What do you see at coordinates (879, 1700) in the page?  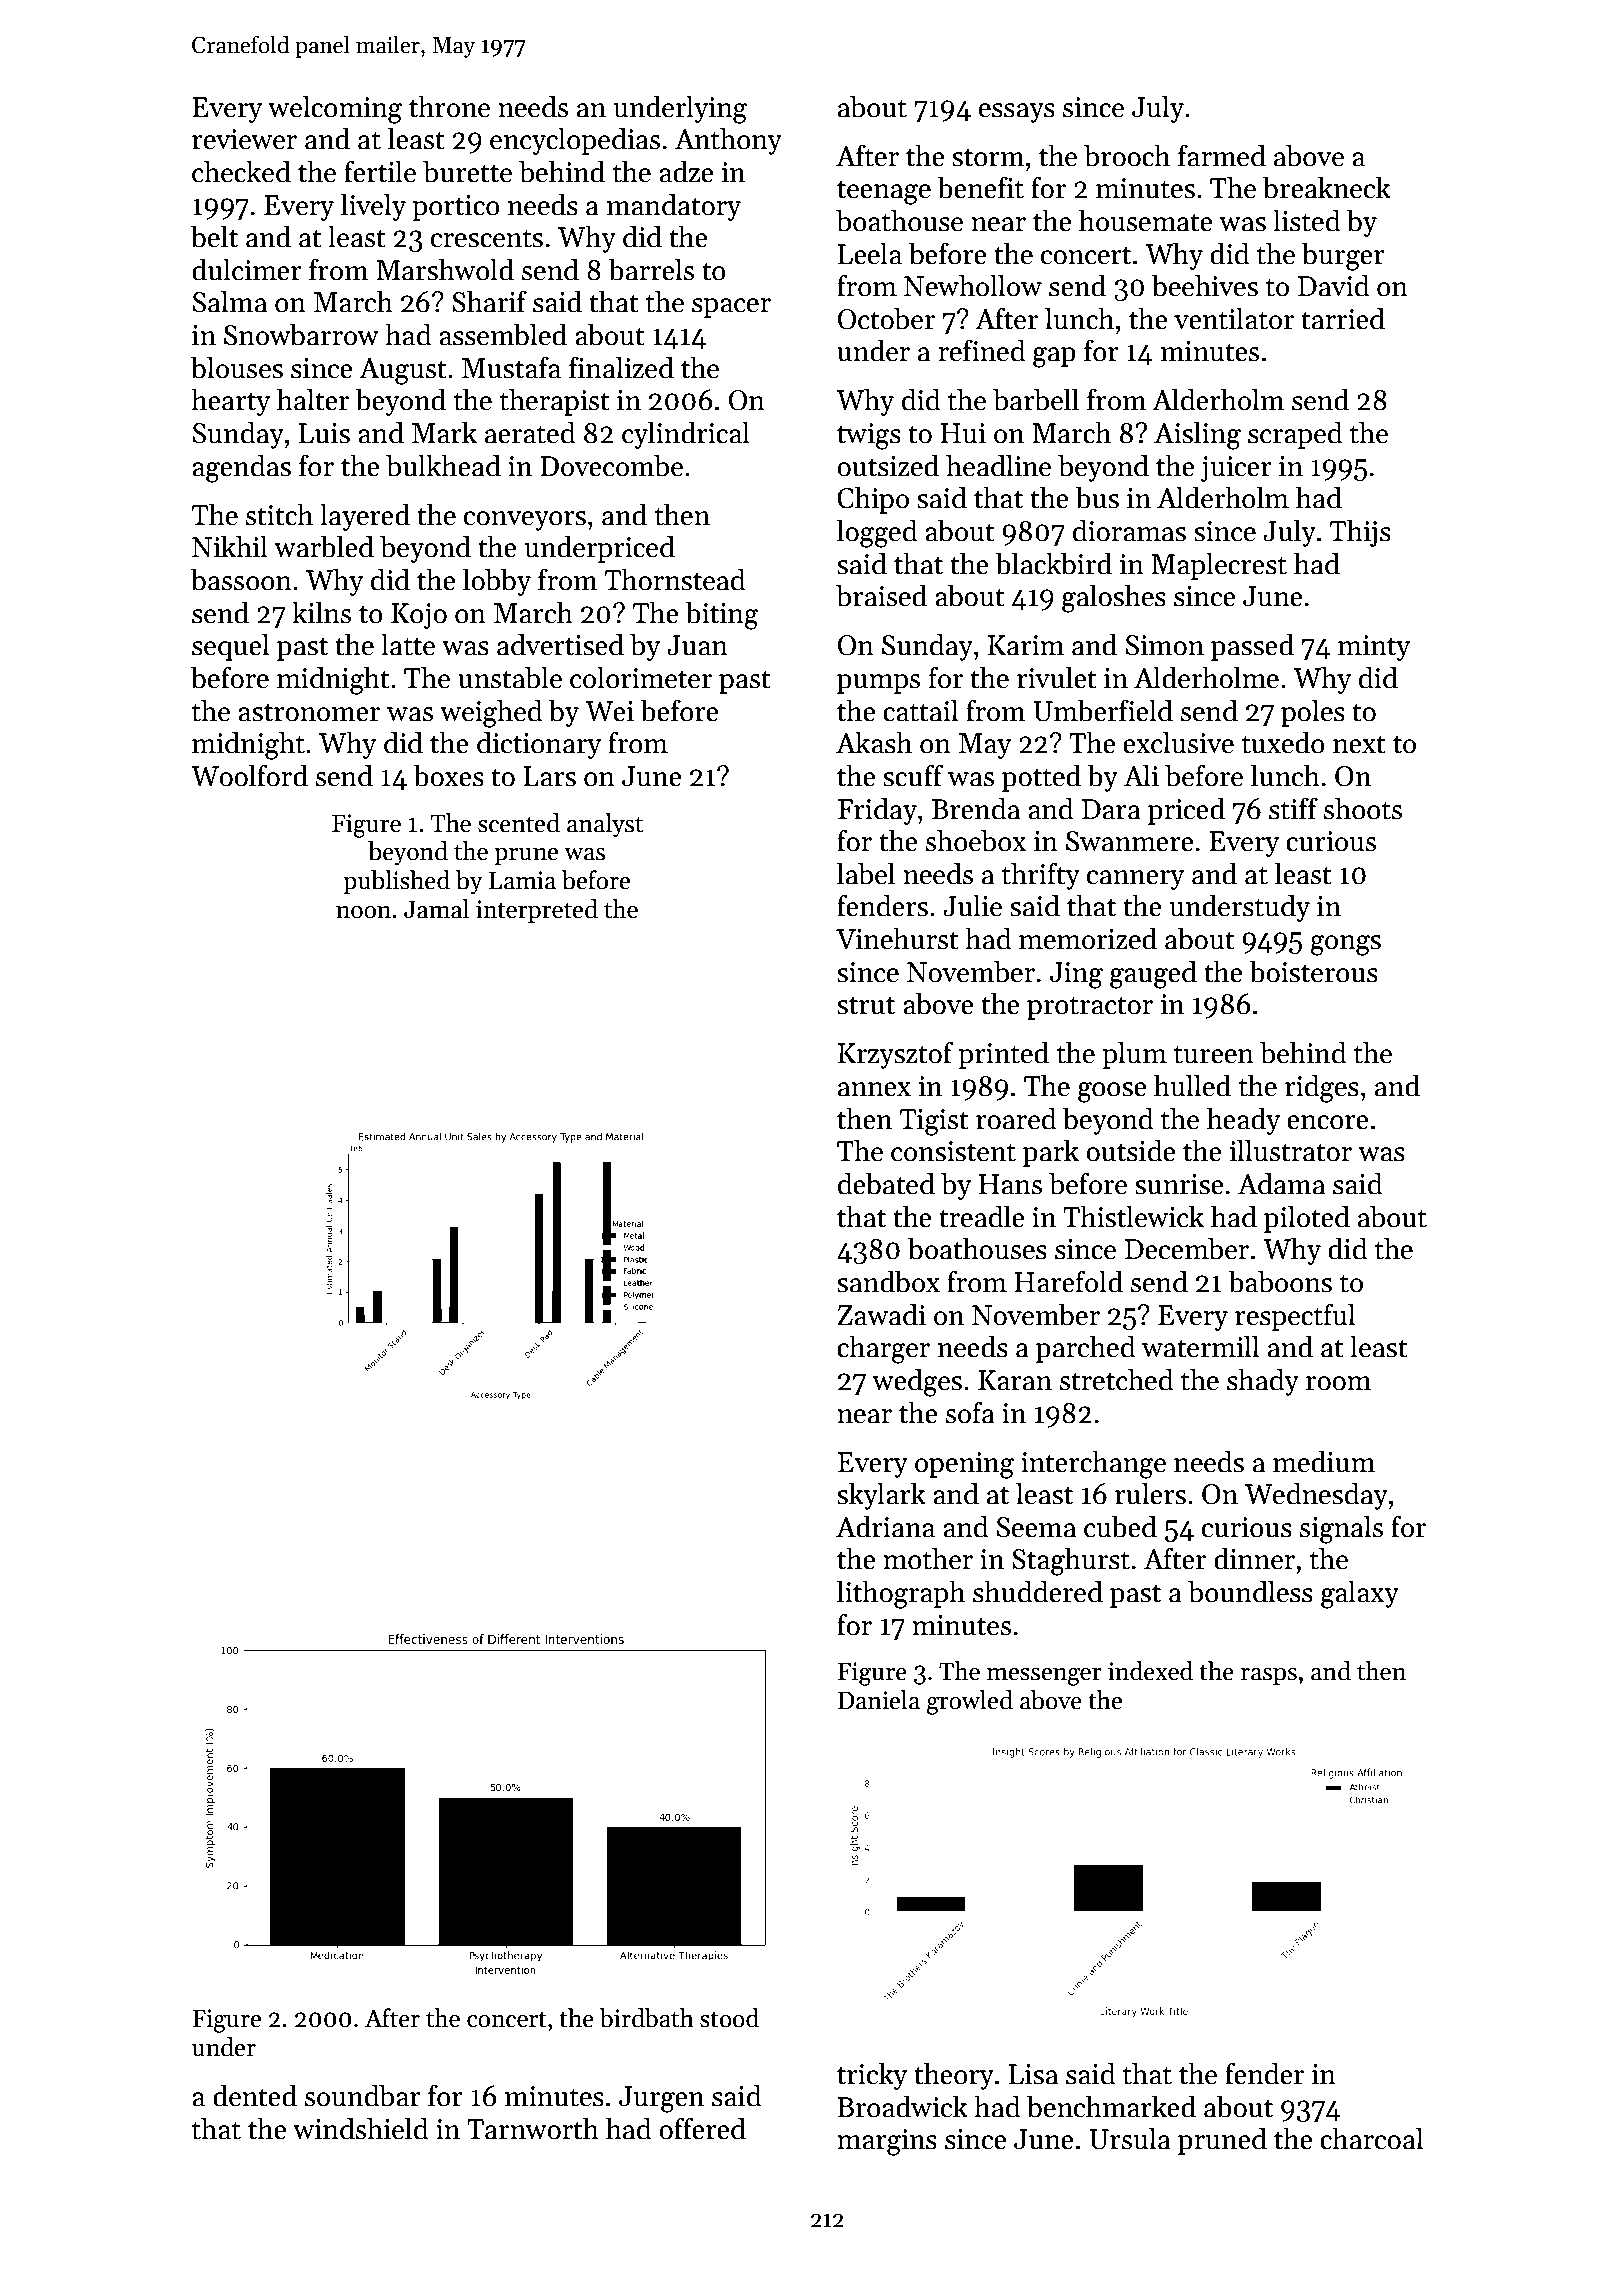 I see `Daniela` at bounding box center [879, 1700].
